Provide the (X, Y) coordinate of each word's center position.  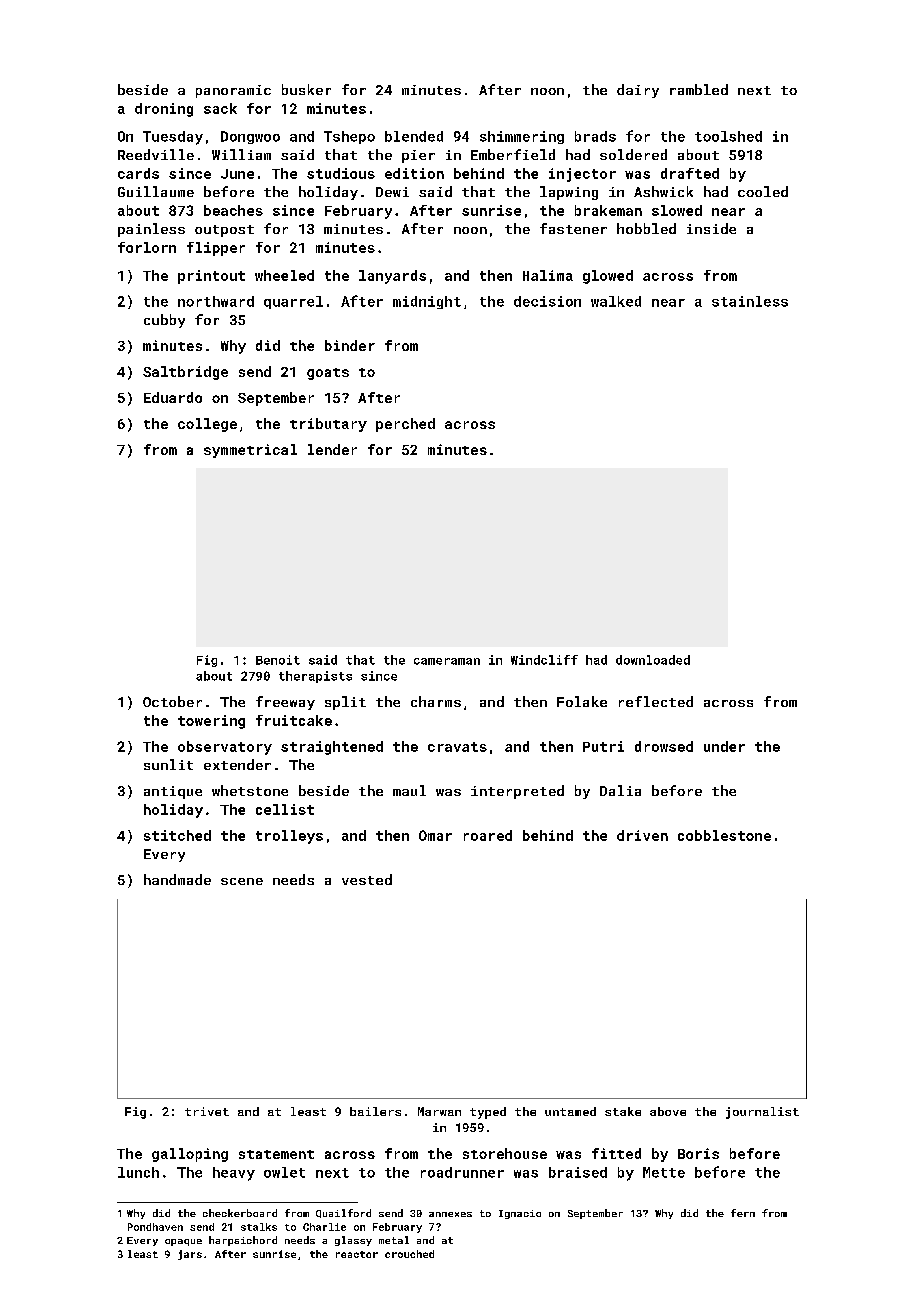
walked (616, 301)
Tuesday (173, 138)
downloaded (653, 660)
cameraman (447, 661)
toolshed (728, 136)
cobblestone (724, 835)
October (172, 701)
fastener (573, 228)
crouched (409, 1254)
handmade (177, 879)
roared (488, 835)
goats (328, 374)
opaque (183, 1242)
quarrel (293, 302)
